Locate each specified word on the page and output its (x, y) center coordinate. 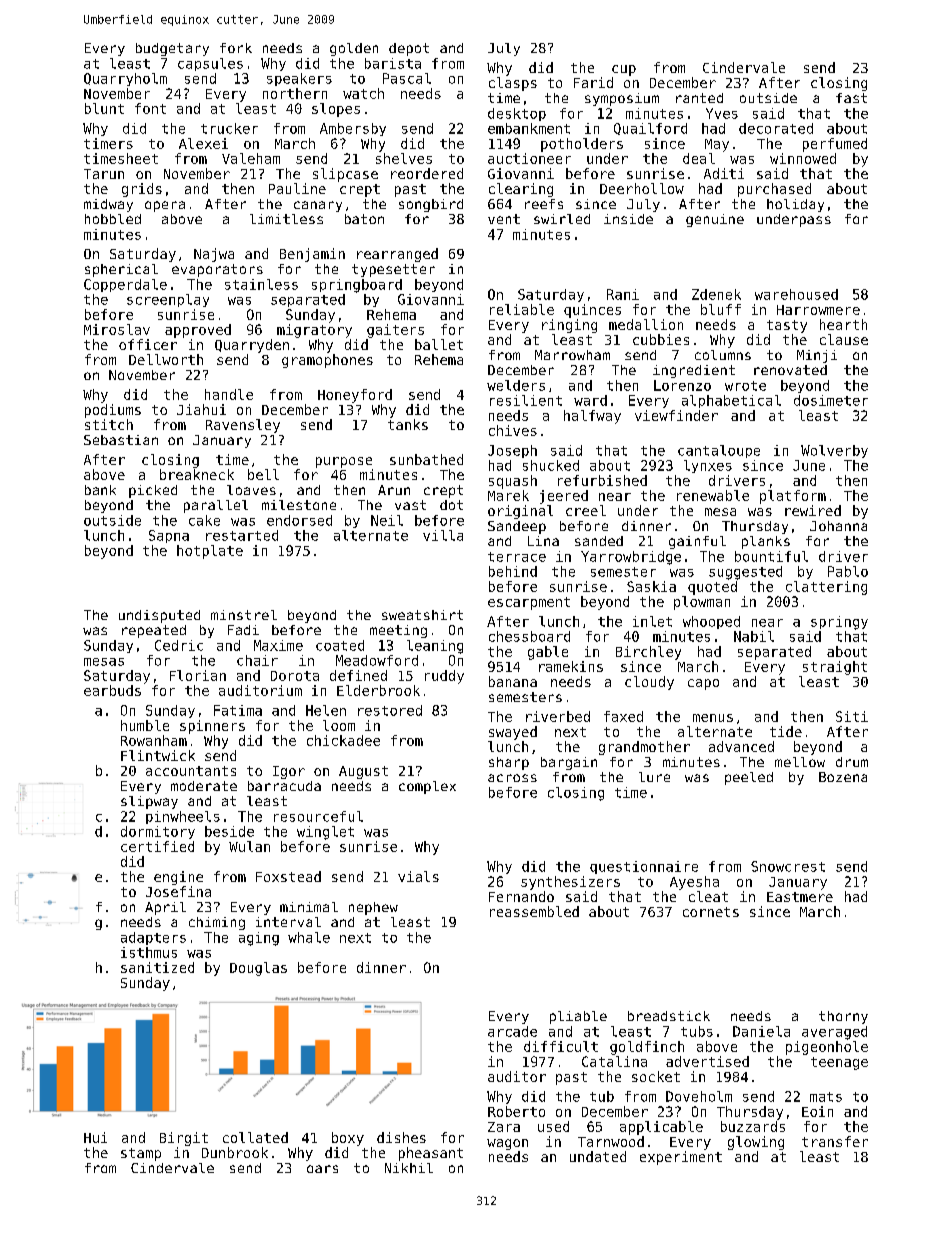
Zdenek (716, 294)
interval (288, 922)
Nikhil (409, 1168)
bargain (569, 763)
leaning (435, 647)
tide (786, 731)
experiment (681, 1158)
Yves (722, 113)
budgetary (172, 49)
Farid (593, 82)
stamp (141, 1154)
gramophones (327, 361)
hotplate (210, 552)
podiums (113, 411)
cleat (708, 896)
